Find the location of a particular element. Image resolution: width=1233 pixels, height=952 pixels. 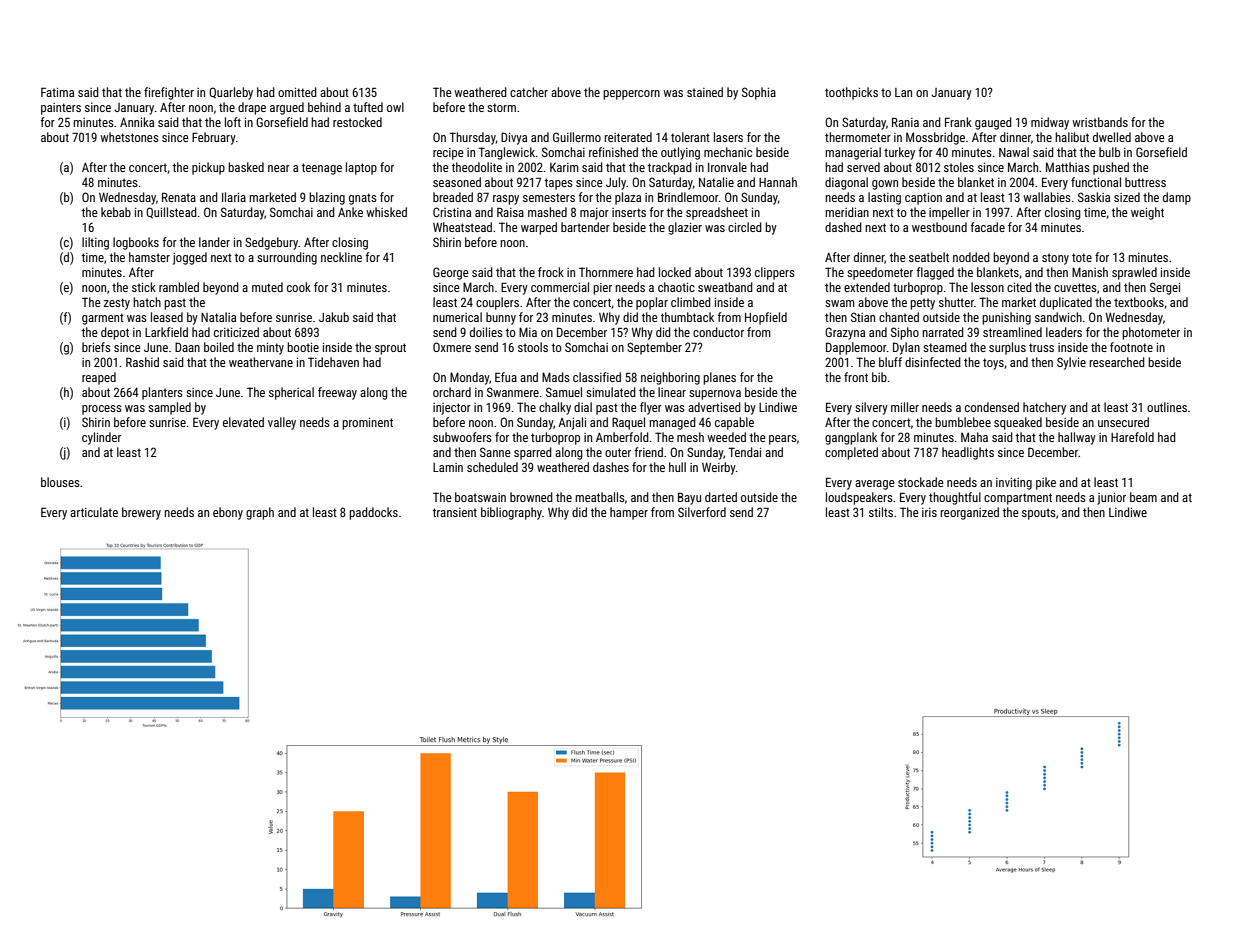

meatballs is located at coordinates (600, 497).
